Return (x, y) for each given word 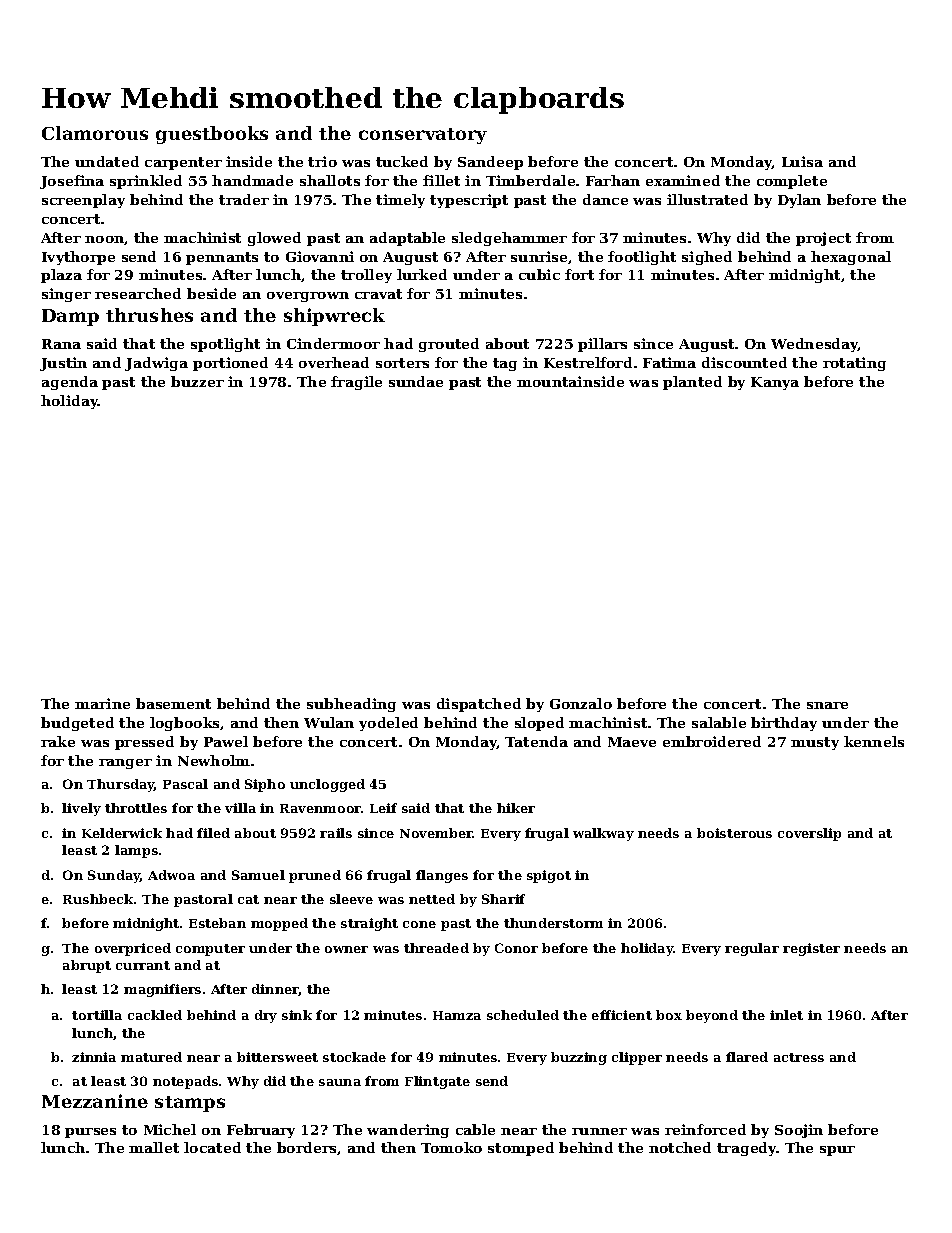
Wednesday (814, 345)
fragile (356, 383)
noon (105, 240)
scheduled (523, 1015)
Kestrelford (588, 362)
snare (827, 705)
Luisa (802, 161)
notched (680, 1147)
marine (102, 703)
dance (605, 199)
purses (90, 1133)
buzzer (197, 381)
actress (799, 1057)
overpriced (133, 949)
